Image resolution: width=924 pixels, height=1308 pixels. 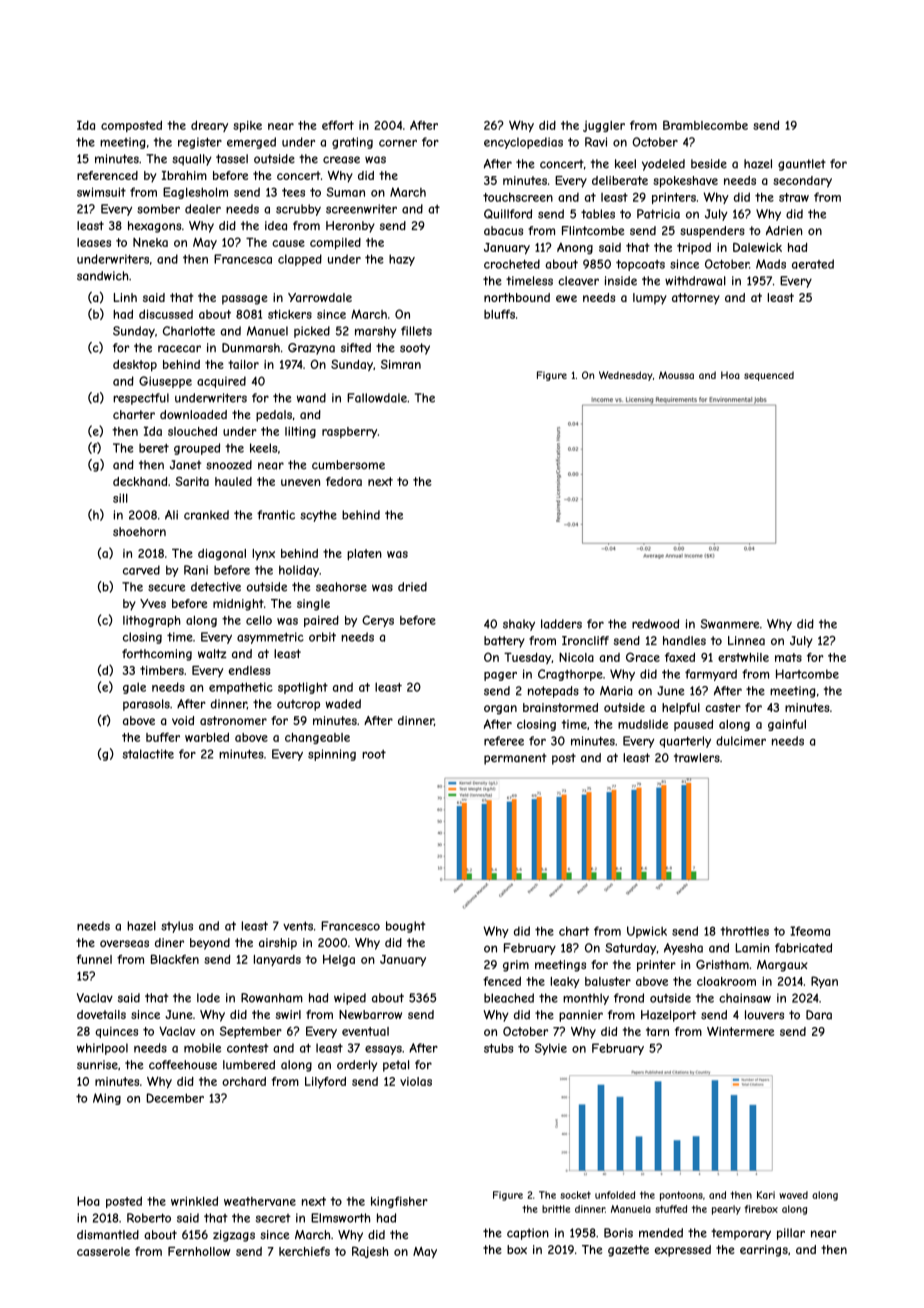 I want to click on Francesco, so click(x=350, y=926).
